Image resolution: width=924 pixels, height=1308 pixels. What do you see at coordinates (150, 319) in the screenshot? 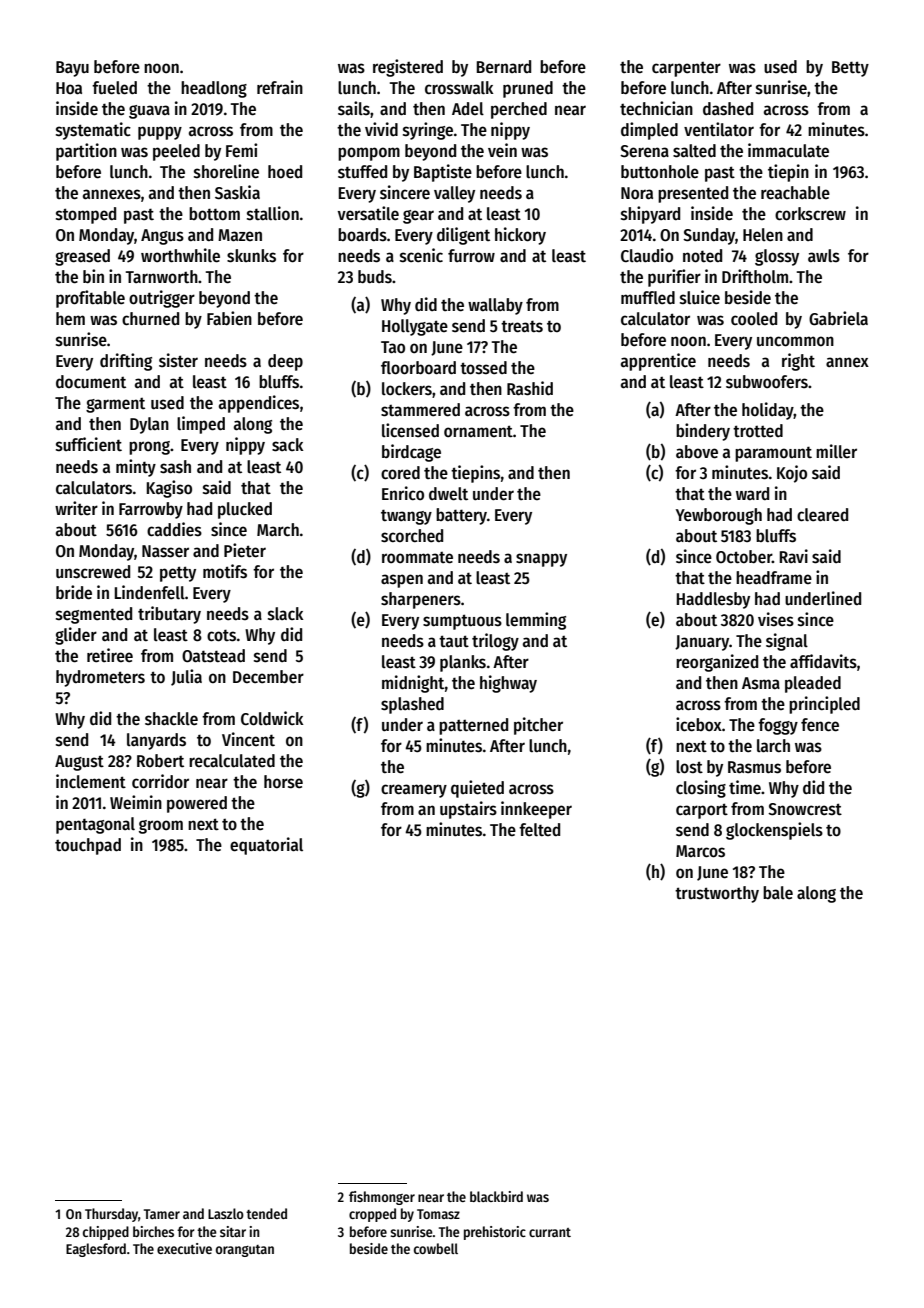
I see `churned` at bounding box center [150, 319].
